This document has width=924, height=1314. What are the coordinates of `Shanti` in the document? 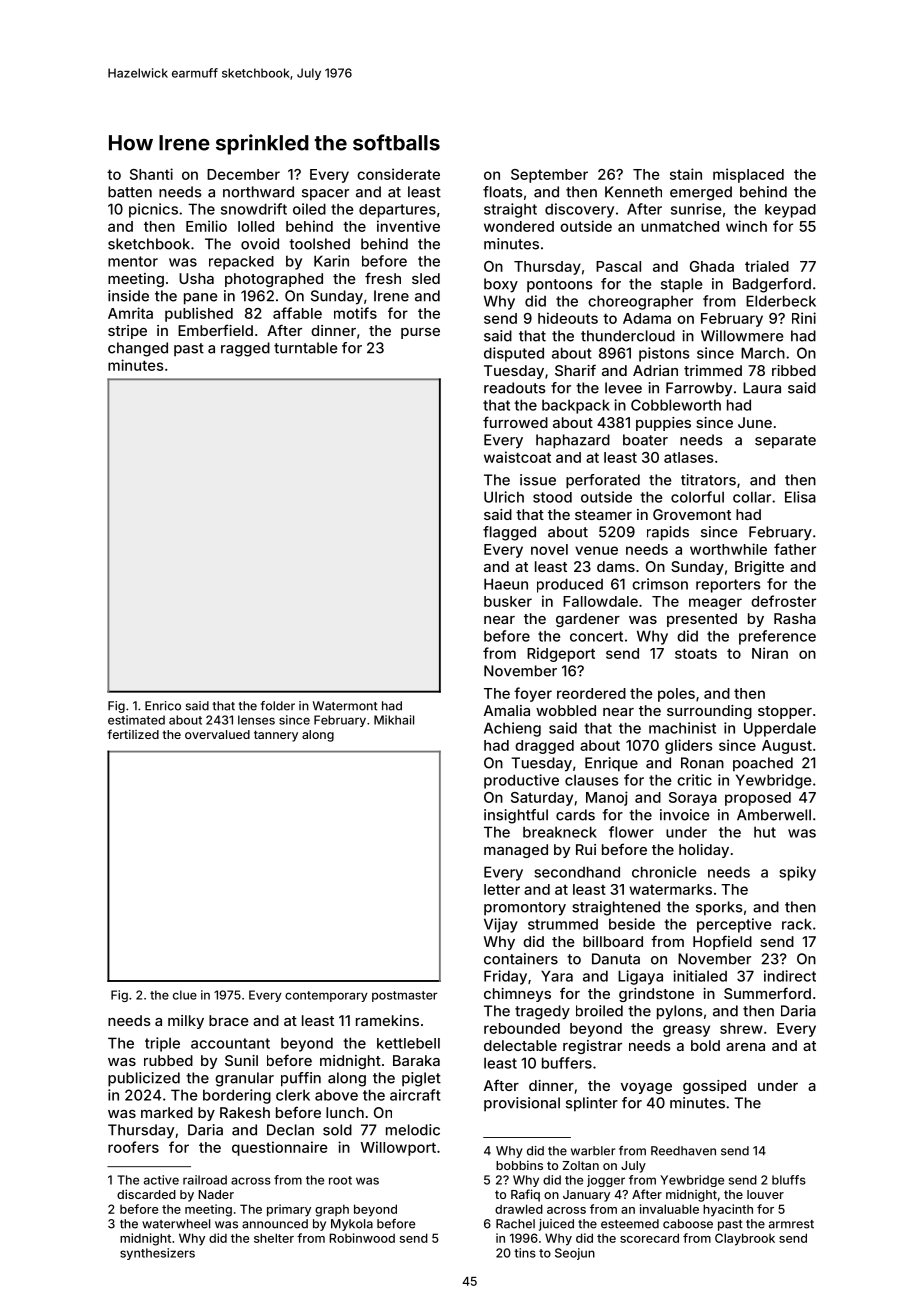 It's located at (151, 174).
